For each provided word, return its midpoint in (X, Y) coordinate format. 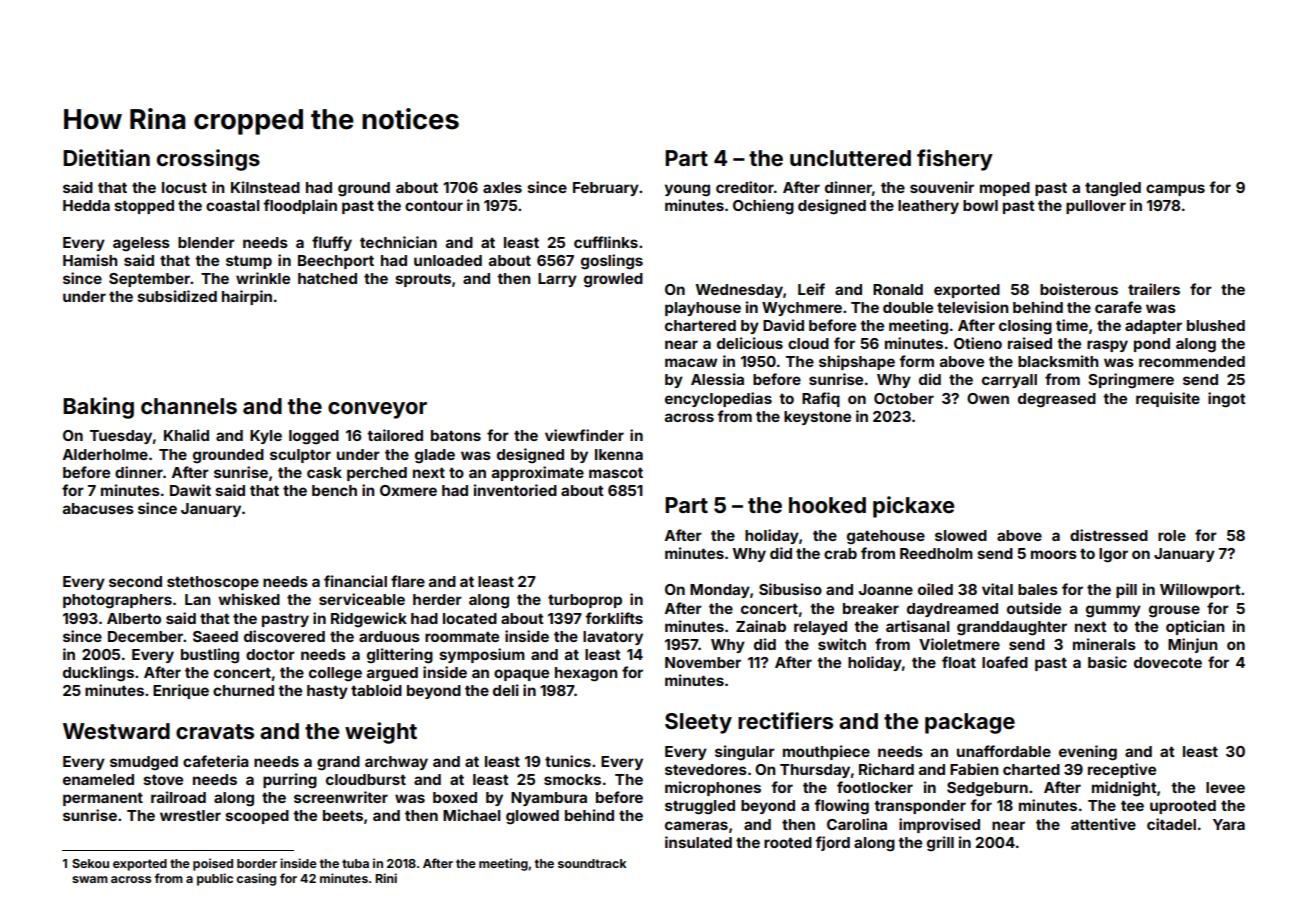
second (135, 581)
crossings (208, 160)
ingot (1227, 400)
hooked (827, 505)
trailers (1154, 289)
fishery (955, 160)
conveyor (377, 410)
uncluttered (850, 158)
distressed (1109, 535)
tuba (355, 863)
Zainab (761, 626)
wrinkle (263, 278)
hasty (327, 692)
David (783, 325)
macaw (691, 362)
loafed (1005, 662)
